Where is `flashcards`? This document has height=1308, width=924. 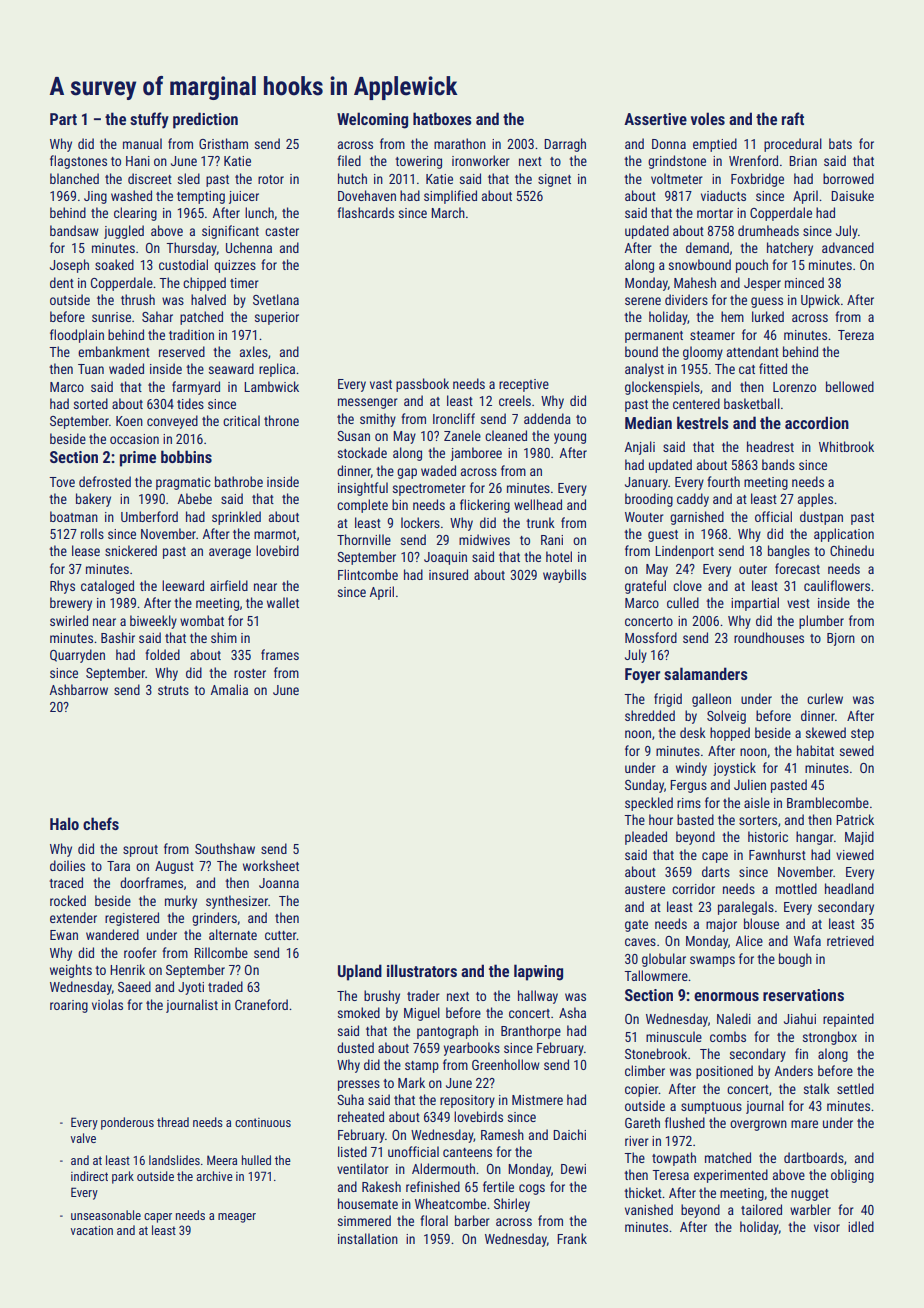 flashcards is located at coordinates (365, 212).
